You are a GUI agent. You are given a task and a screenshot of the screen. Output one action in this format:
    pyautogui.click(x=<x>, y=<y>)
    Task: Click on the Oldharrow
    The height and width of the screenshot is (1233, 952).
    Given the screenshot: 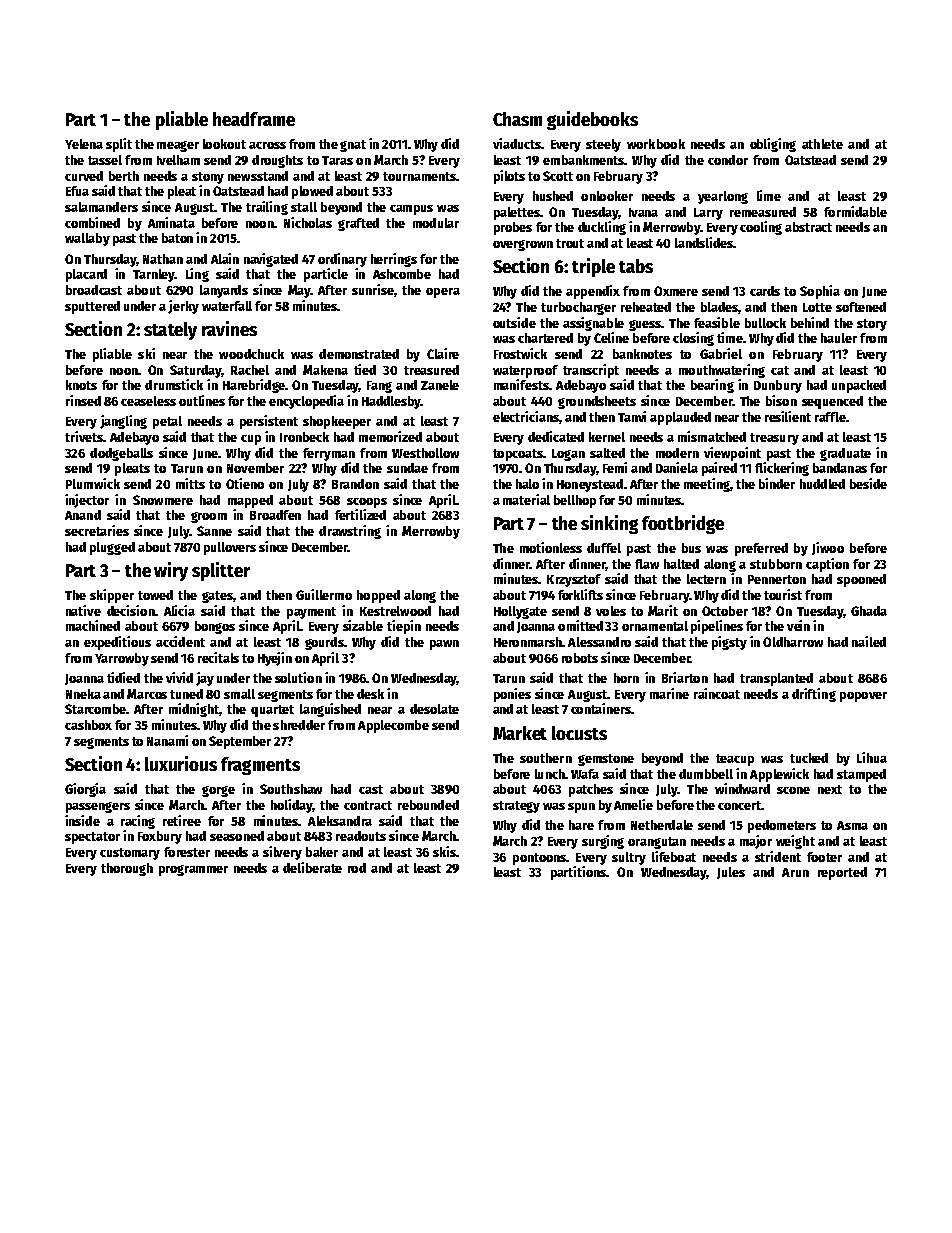 What is the action you would take?
    pyautogui.click(x=793, y=642)
